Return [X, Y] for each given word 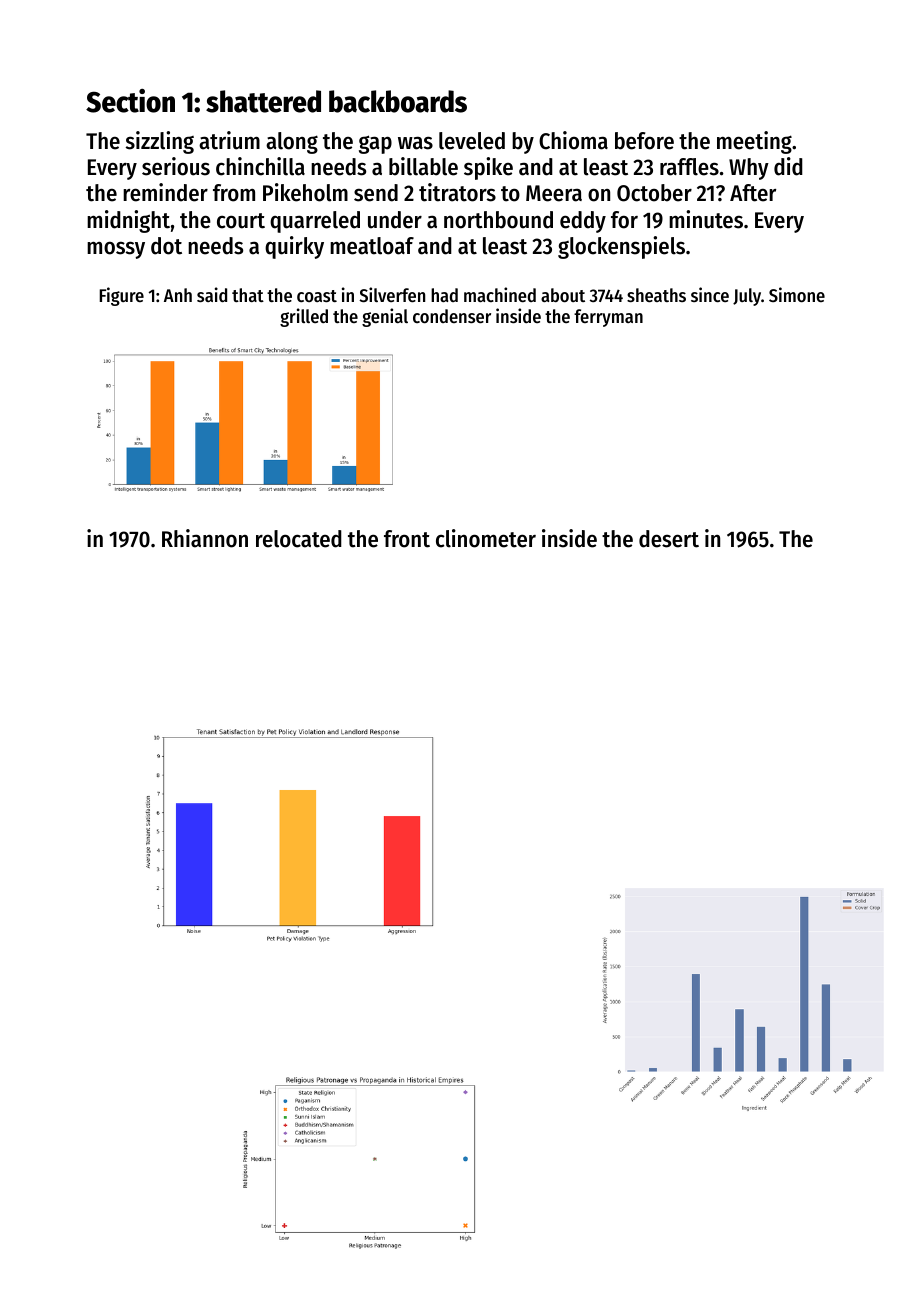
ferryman [608, 318]
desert [669, 539]
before [644, 141]
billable [423, 166]
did [788, 166]
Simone [797, 294]
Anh [178, 295]
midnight [128, 221]
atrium [229, 140]
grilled [304, 317]
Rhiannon [205, 538]
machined [500, 294]
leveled [472, 141]
